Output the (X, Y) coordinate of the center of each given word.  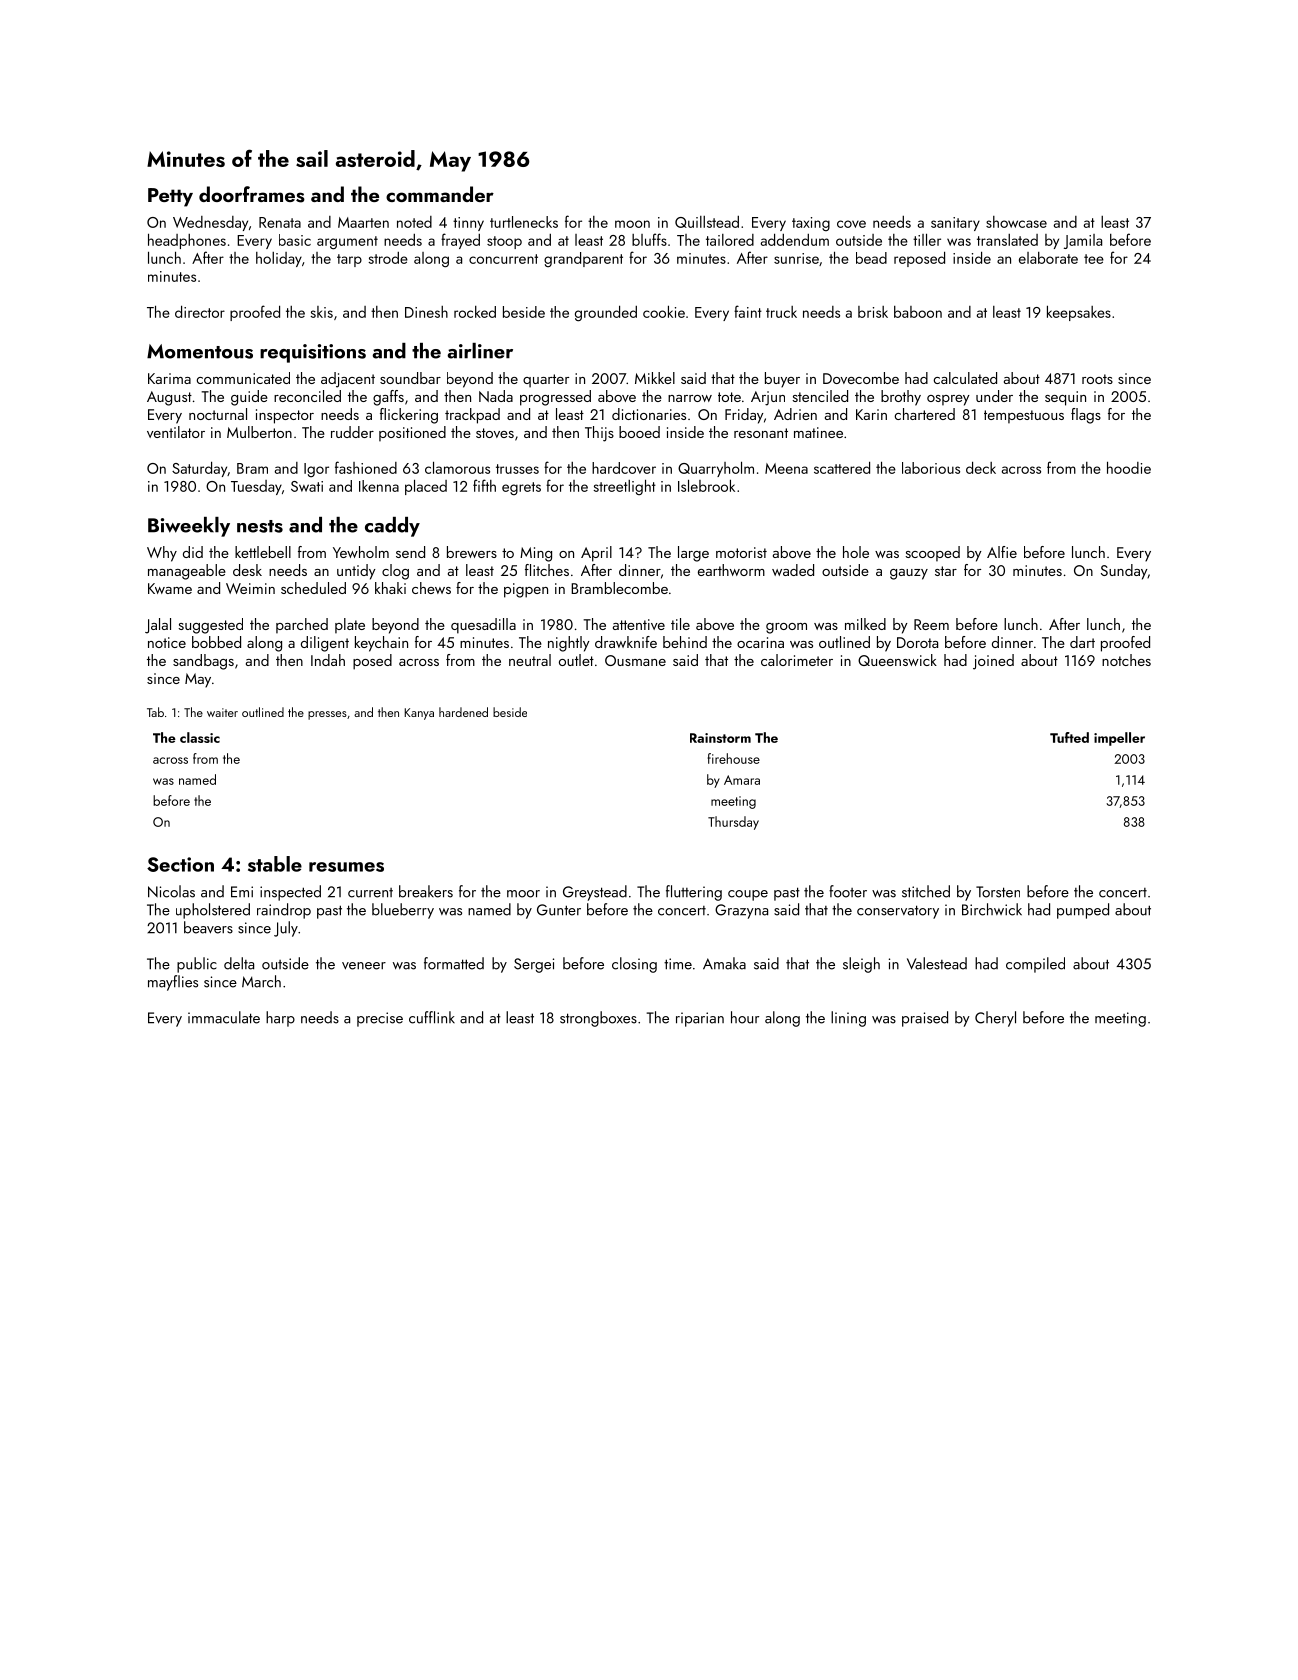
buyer (782, 380)
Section (180, 864)
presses (327, 715)
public (197, 965)
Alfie (1002, 552)
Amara (742, 780)
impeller (1119, 739)
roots (1097, 379)
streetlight (624, 487)
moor (523, 894)
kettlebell (263, 552)
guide (249, 398)
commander (440, 194)
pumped (1083, 911)
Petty (170, 197)
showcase (1016, 222)
